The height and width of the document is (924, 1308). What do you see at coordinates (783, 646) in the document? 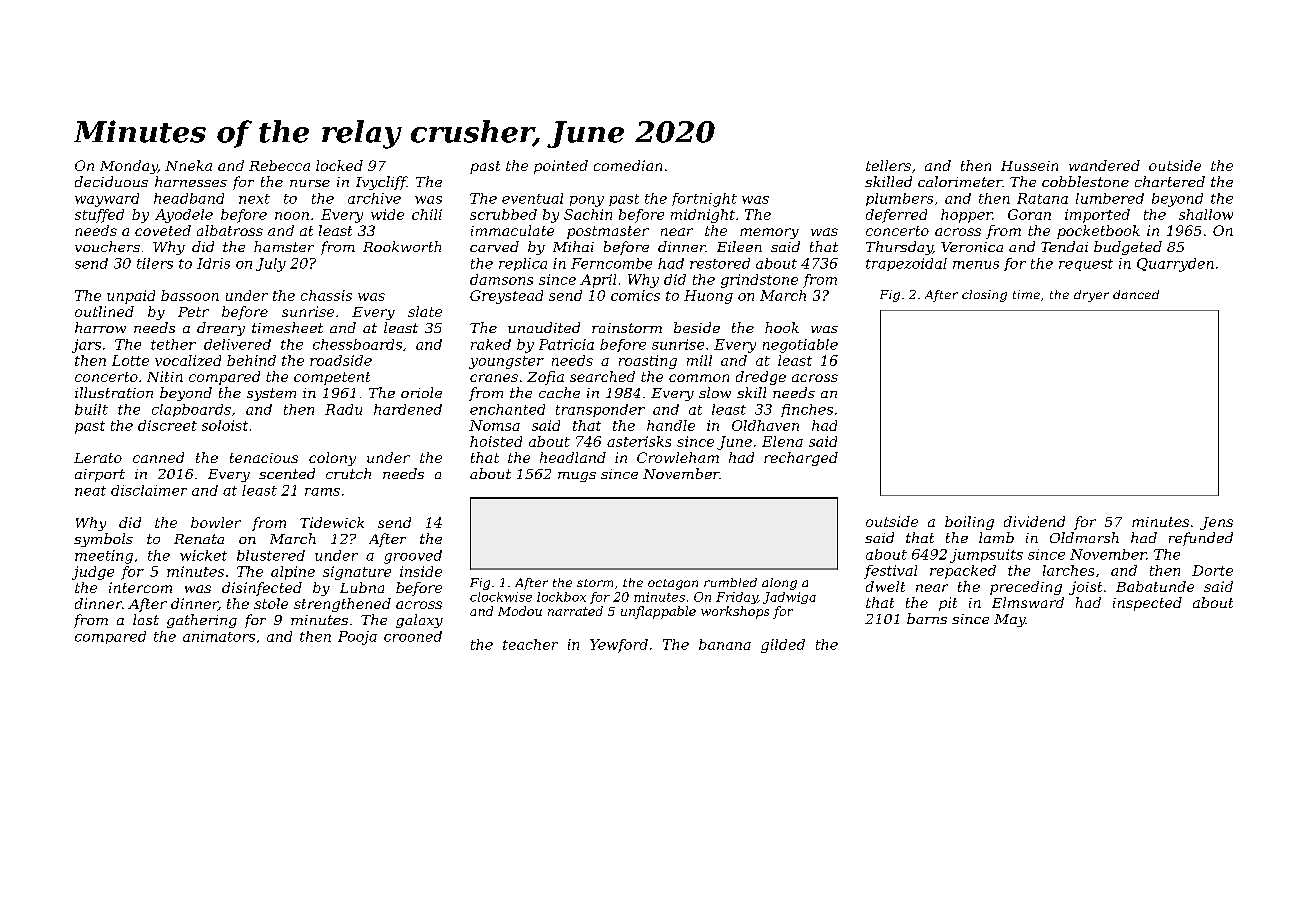
I see `gilded` at bounding box center [783, 646].
